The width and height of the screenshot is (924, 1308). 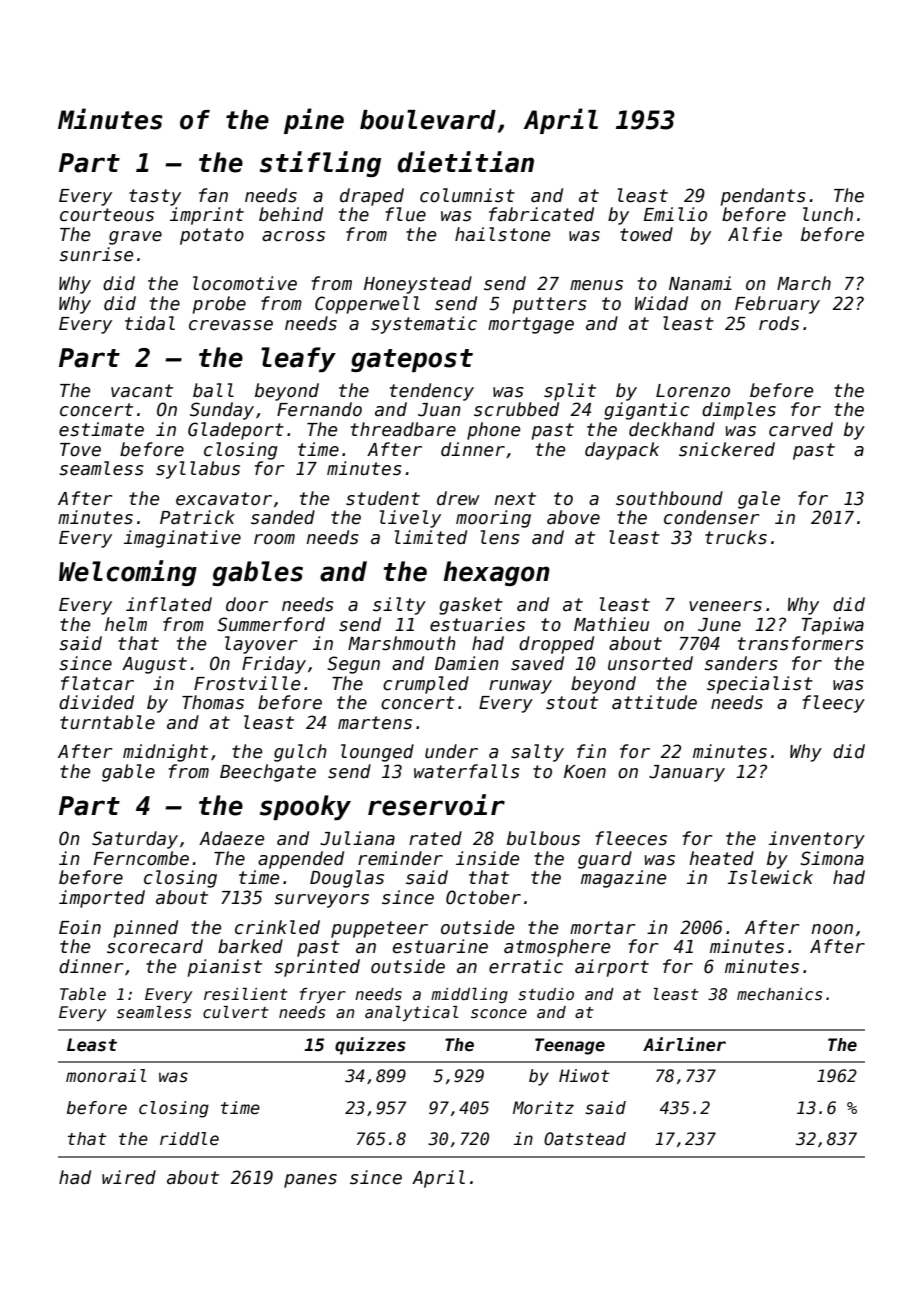 I want to click on dietitian, so click(x=465, y=162).
